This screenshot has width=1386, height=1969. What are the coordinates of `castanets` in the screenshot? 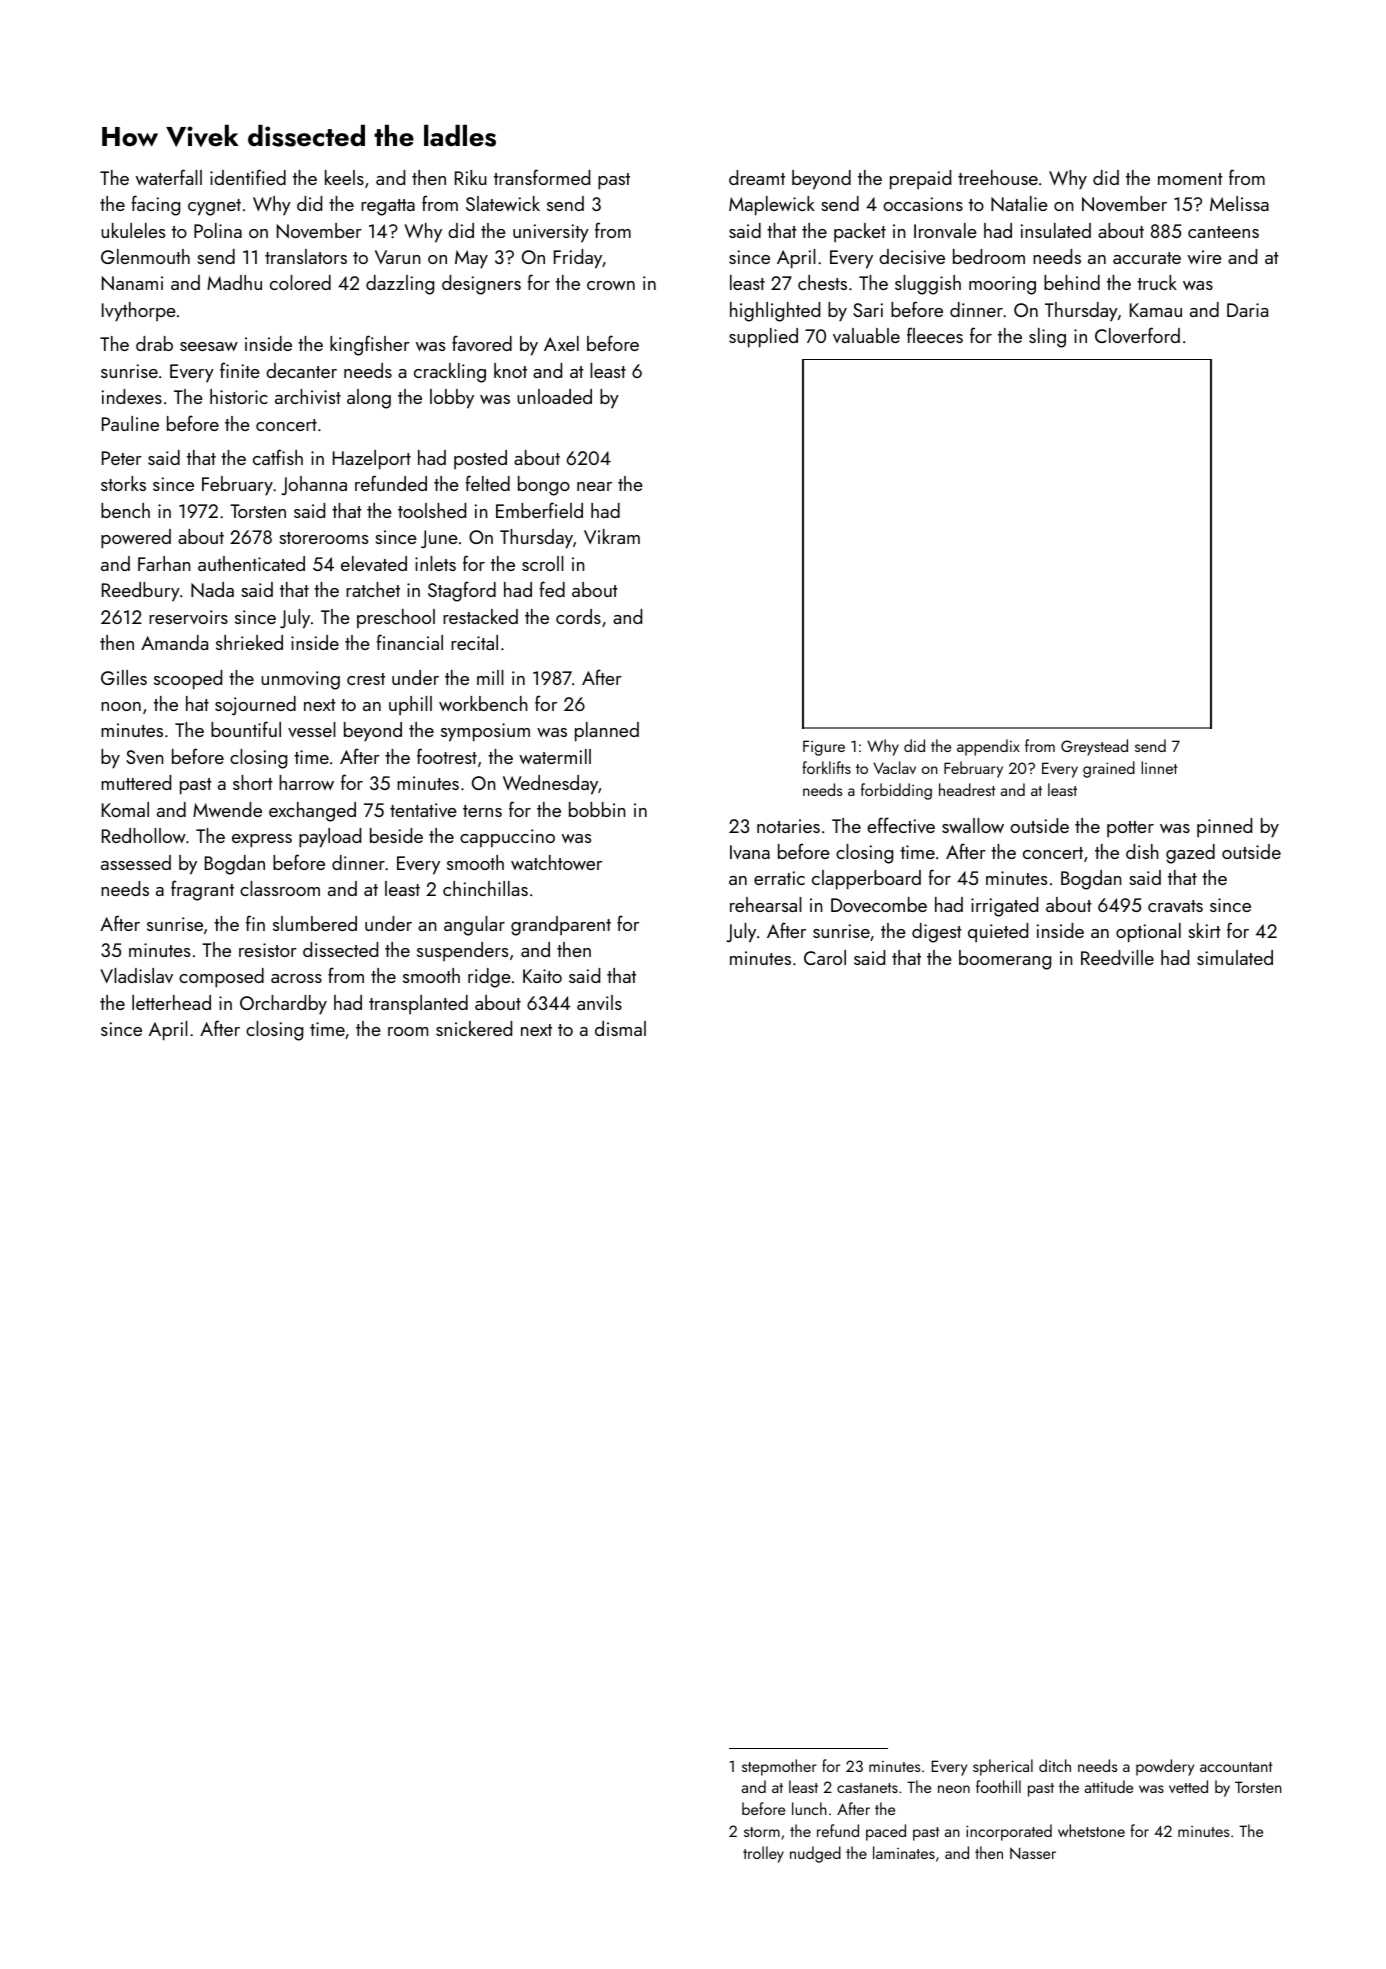 It's located at (867, 1788).
